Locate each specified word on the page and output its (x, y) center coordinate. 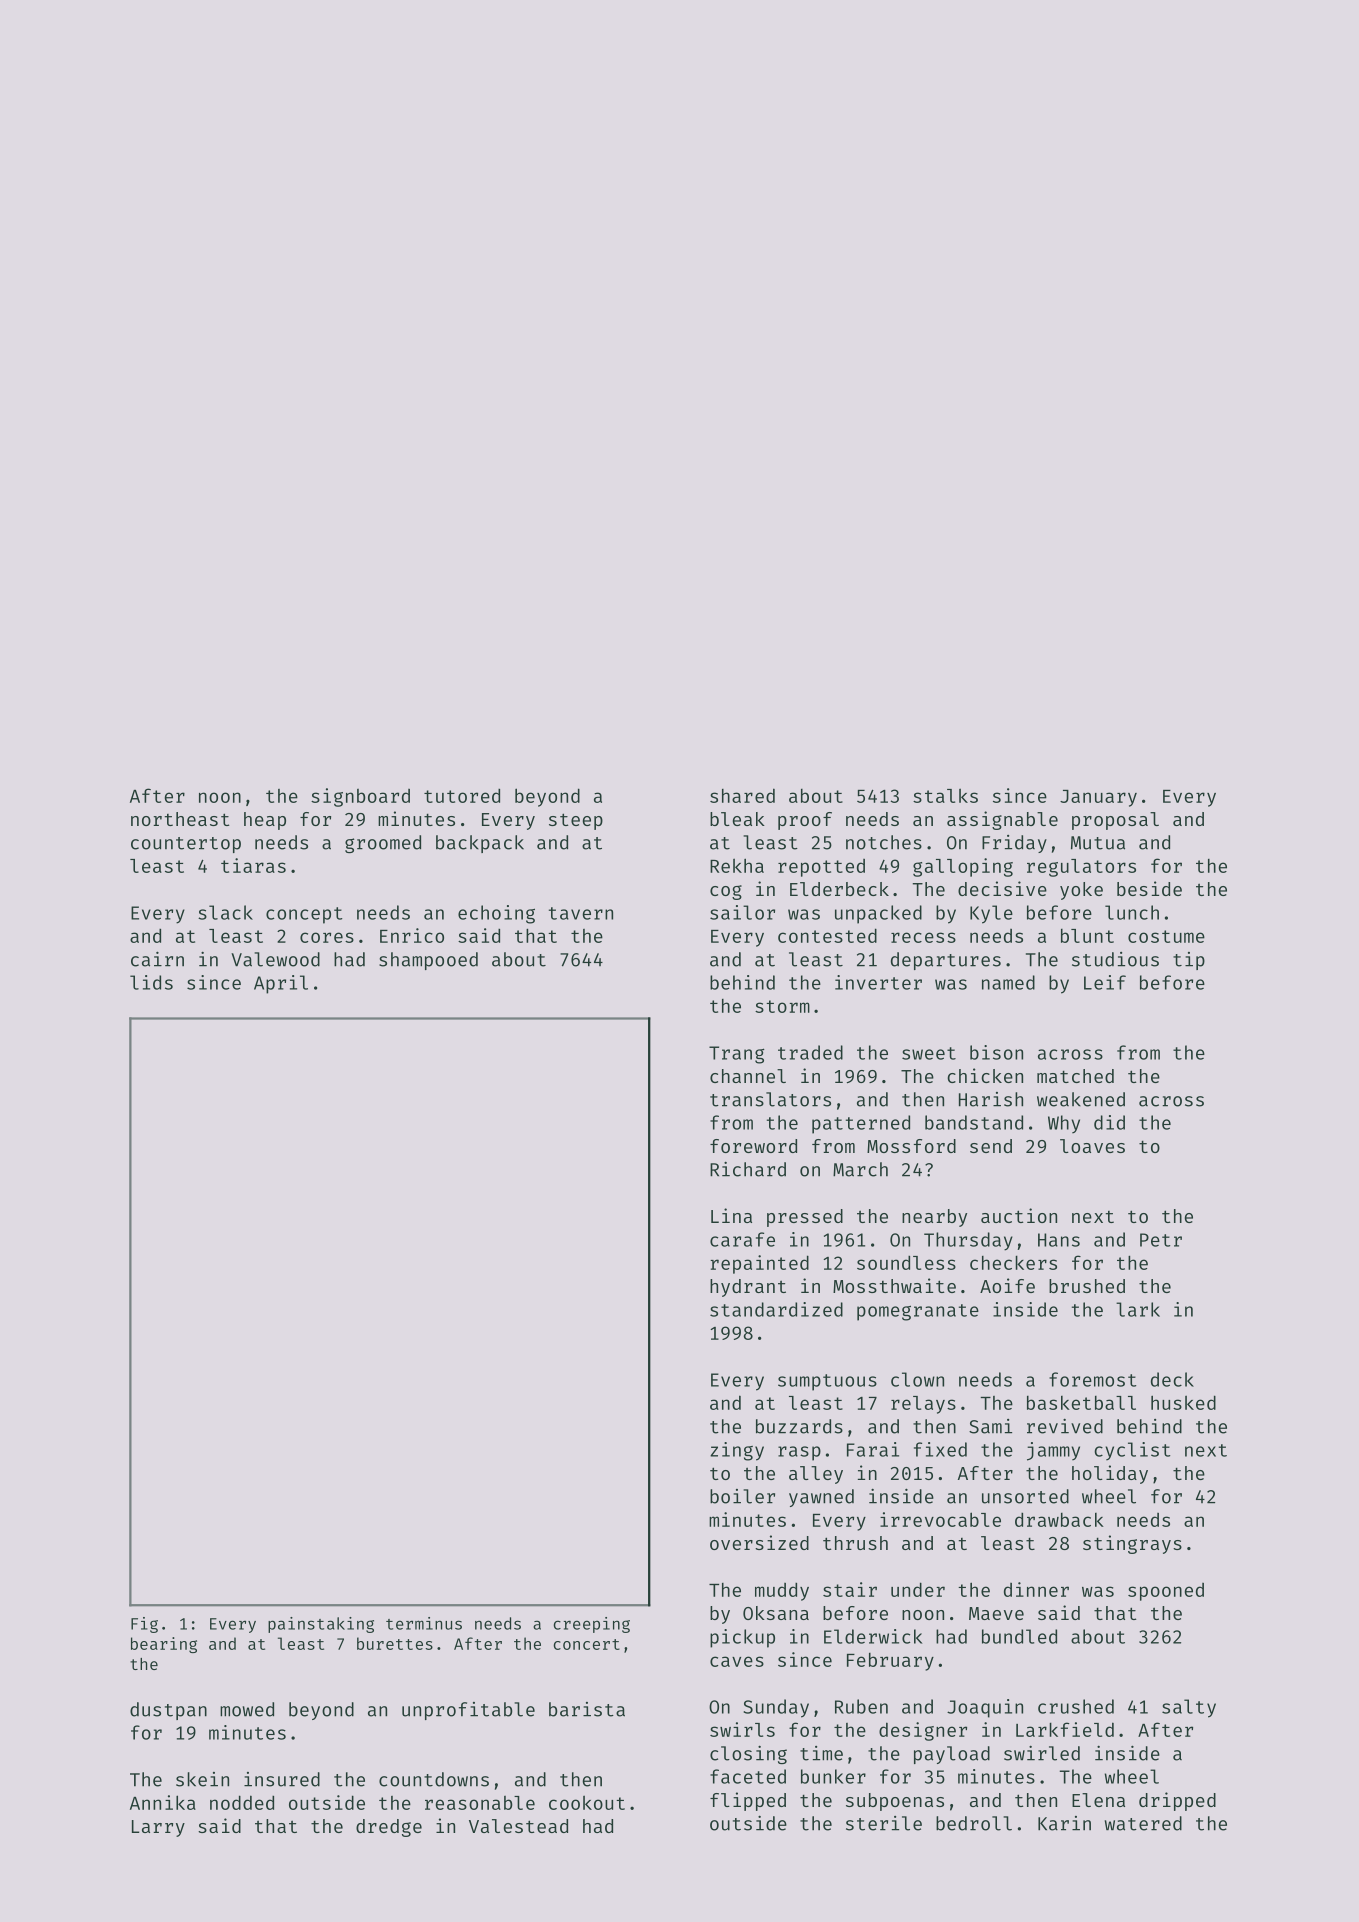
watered (1143, 1823)
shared (742, 795)
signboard (360, 797)
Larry (158, 1828)
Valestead (518, 1826)
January (1098, 798)
